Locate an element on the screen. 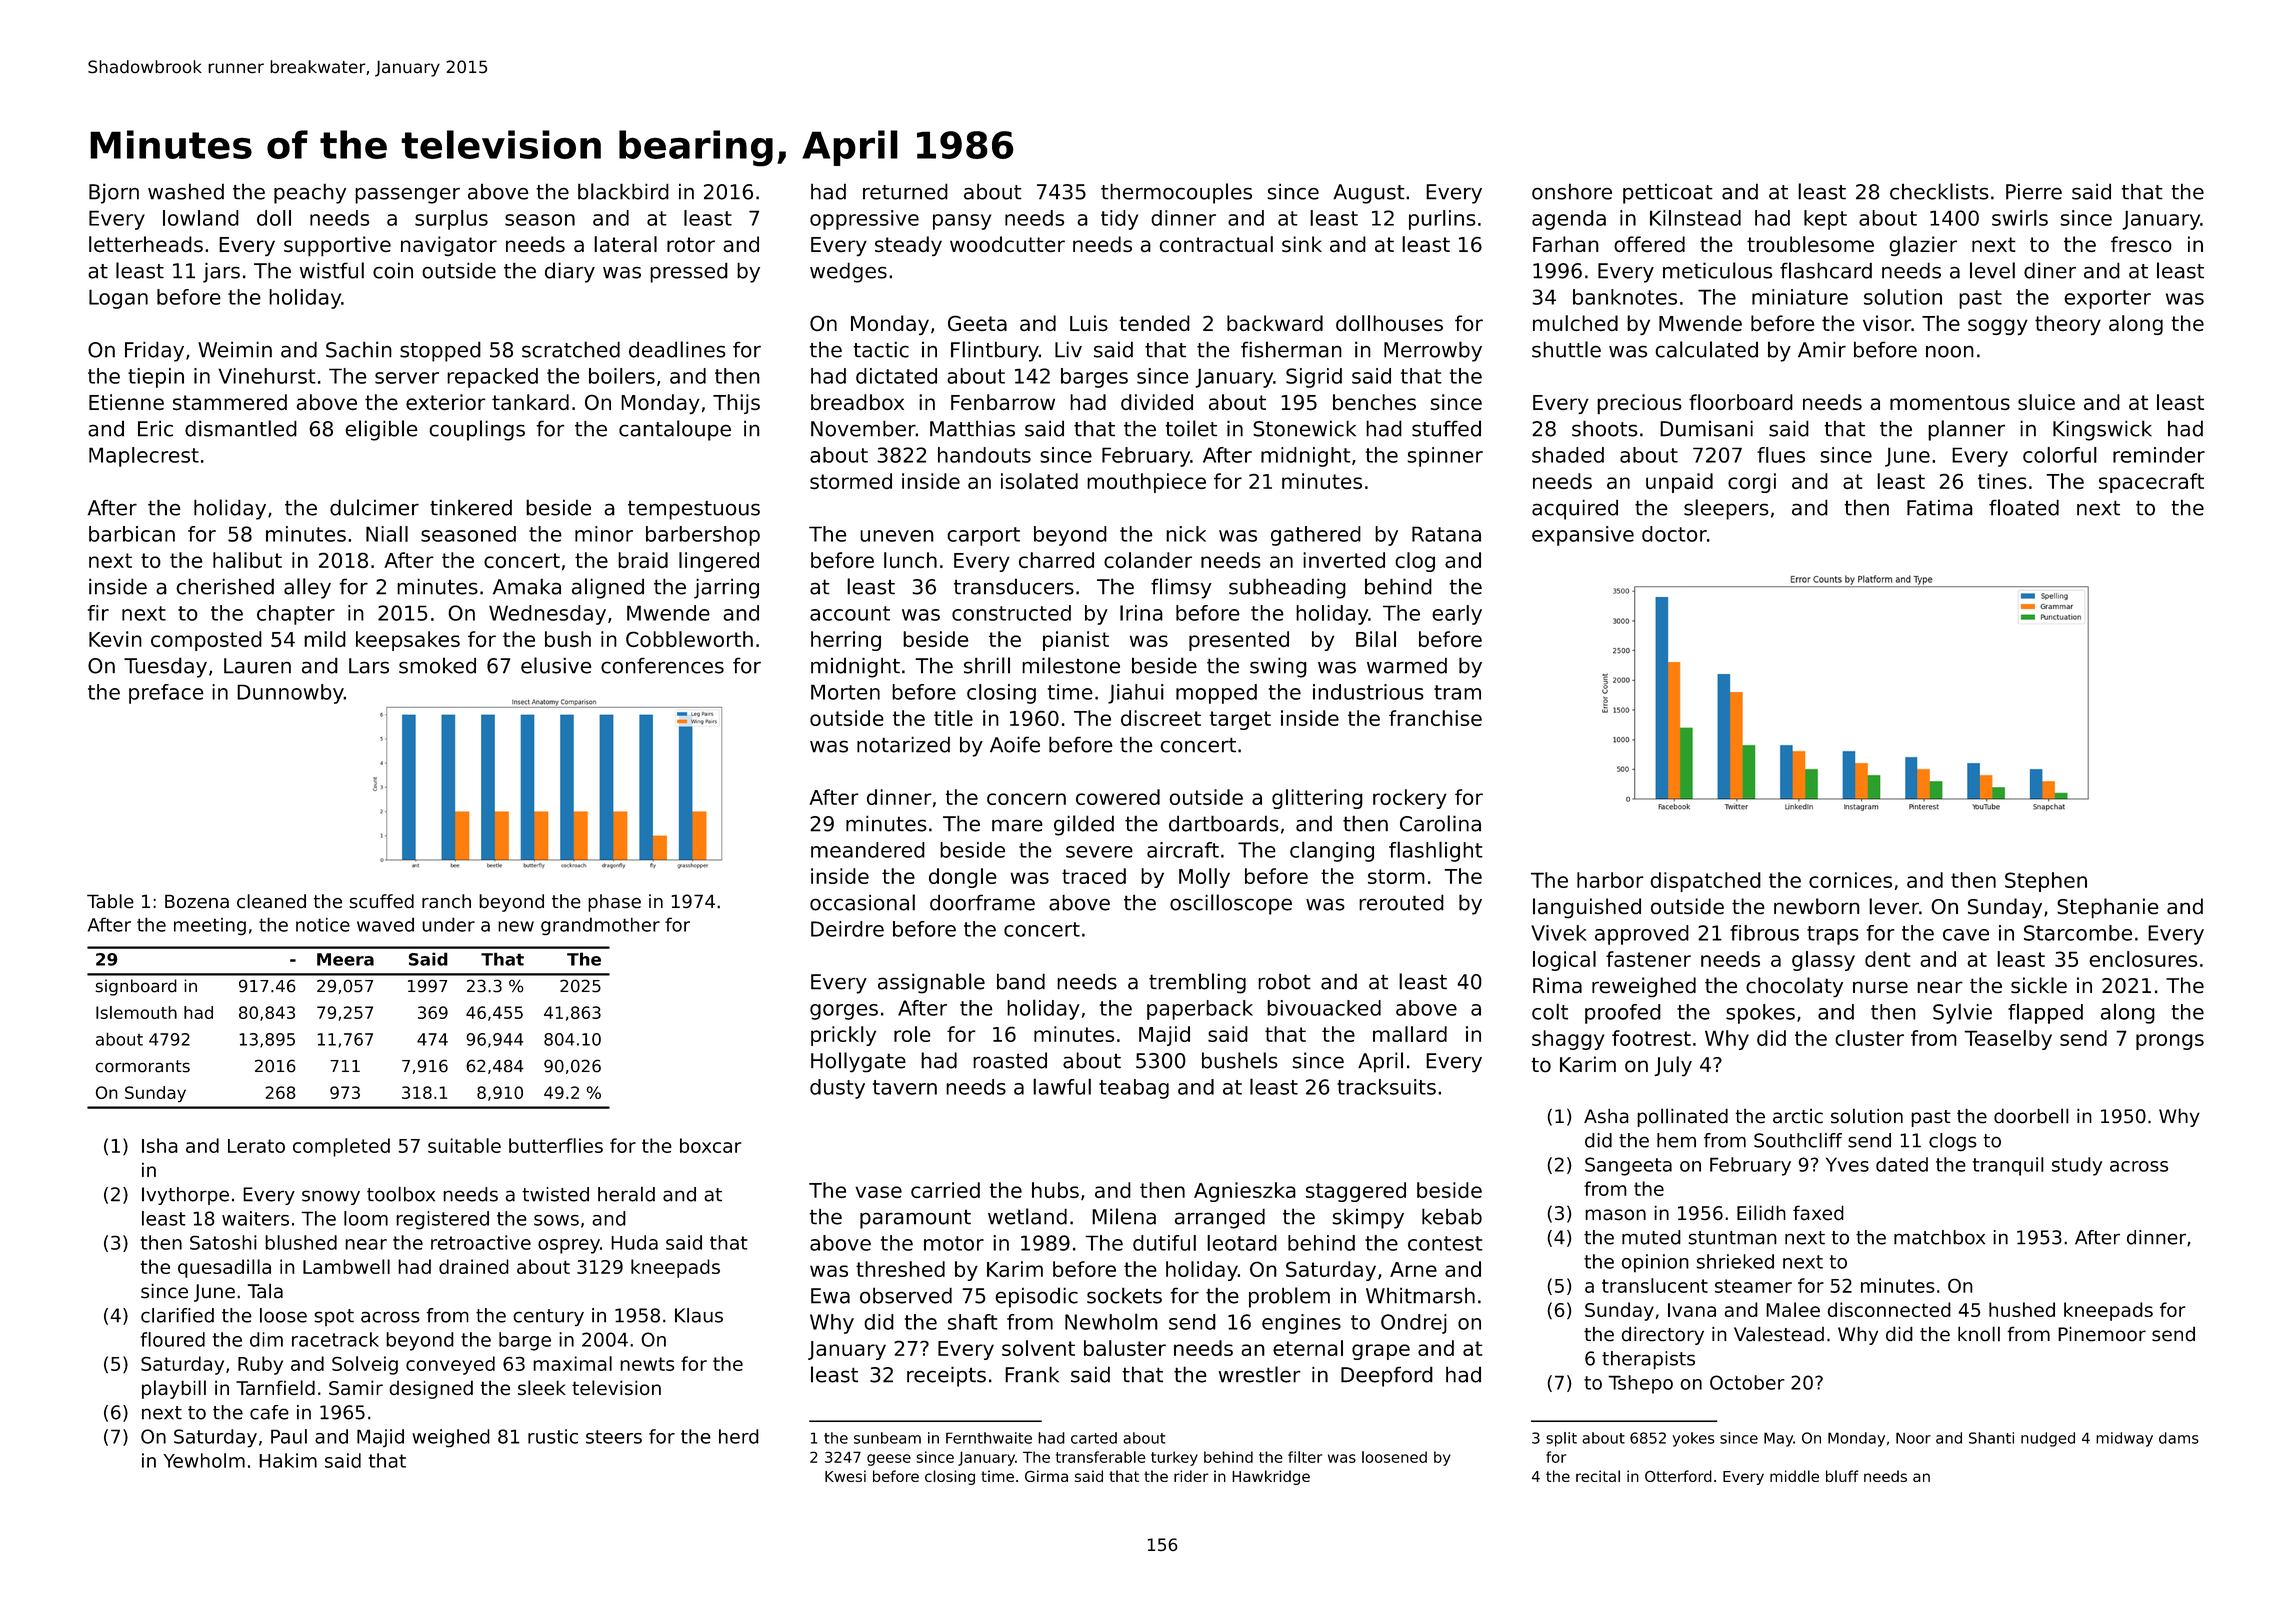 This screenshot has height=1620, width=2292. Fernthwaite is located at coordinates (989, 1438).
